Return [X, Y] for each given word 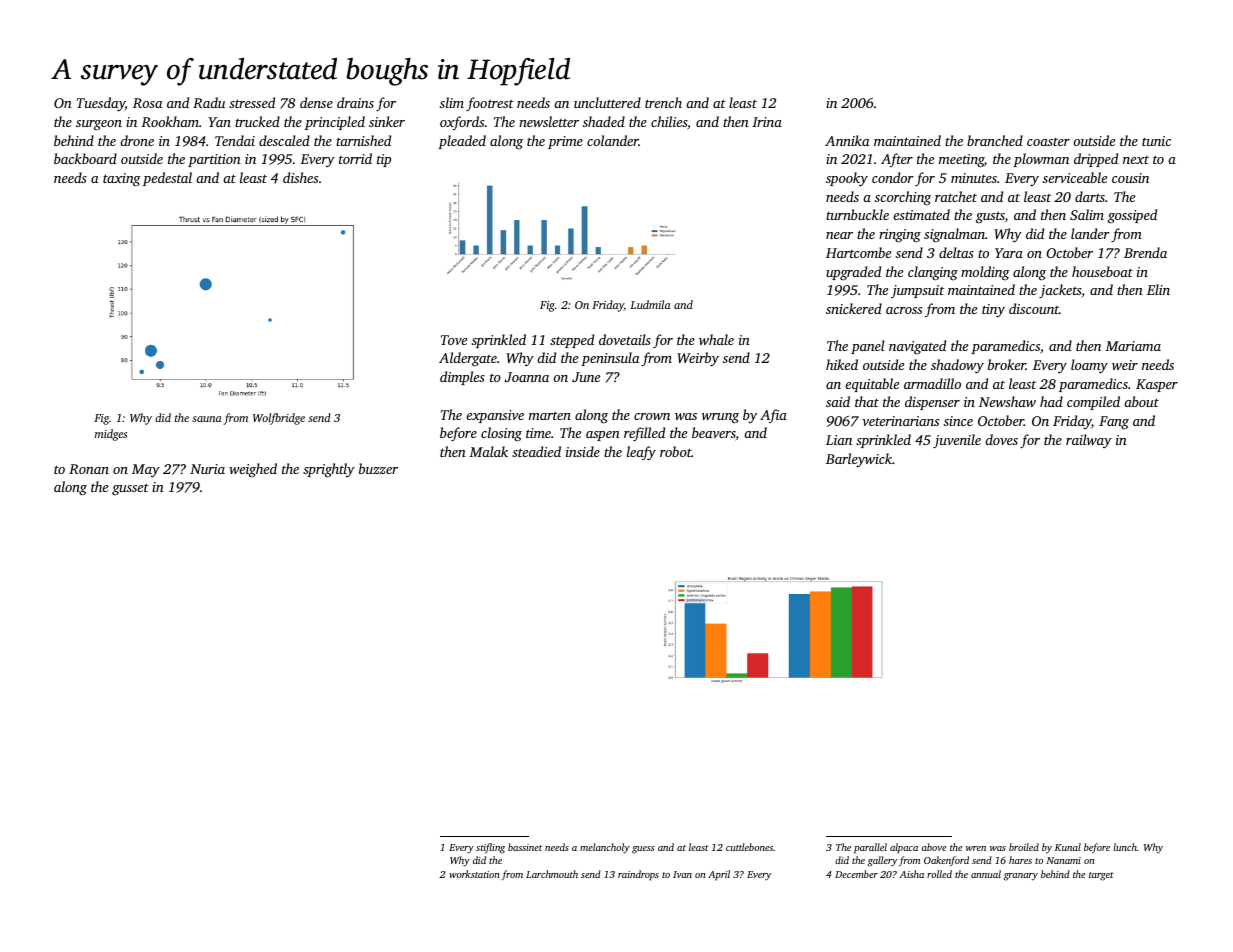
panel [868, 347]
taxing [122, 180]
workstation [474, 874]
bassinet [525, 847]
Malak [488, 451]
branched [995, 140]
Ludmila [650, 304]
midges [111, 435]
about [1141, 401]
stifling [490, 848]
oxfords [462, 123]
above [934, 847]
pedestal [167, 179]
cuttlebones [749, 847]
